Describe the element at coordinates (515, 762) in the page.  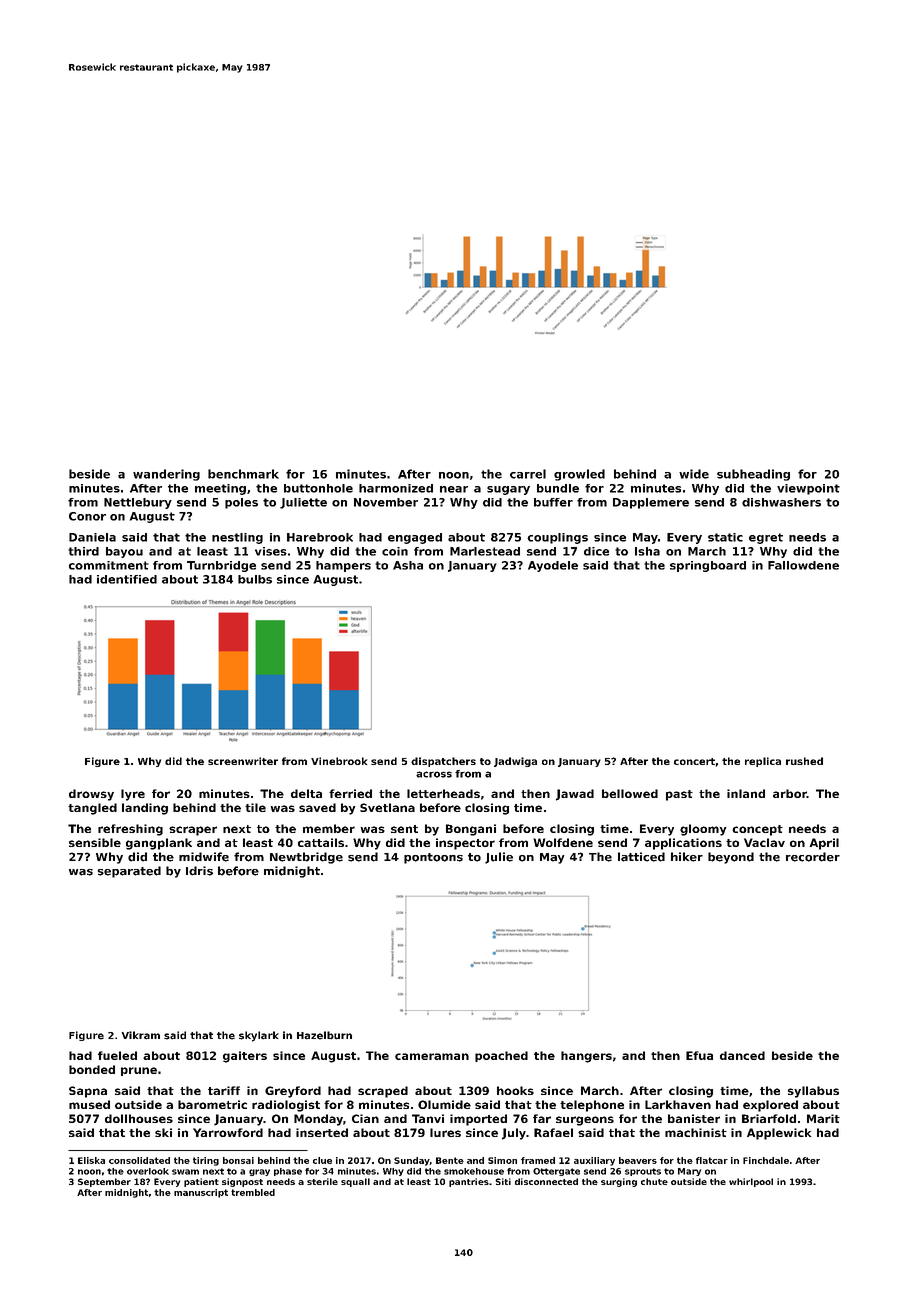
I see `Jadwiga` at that location.
